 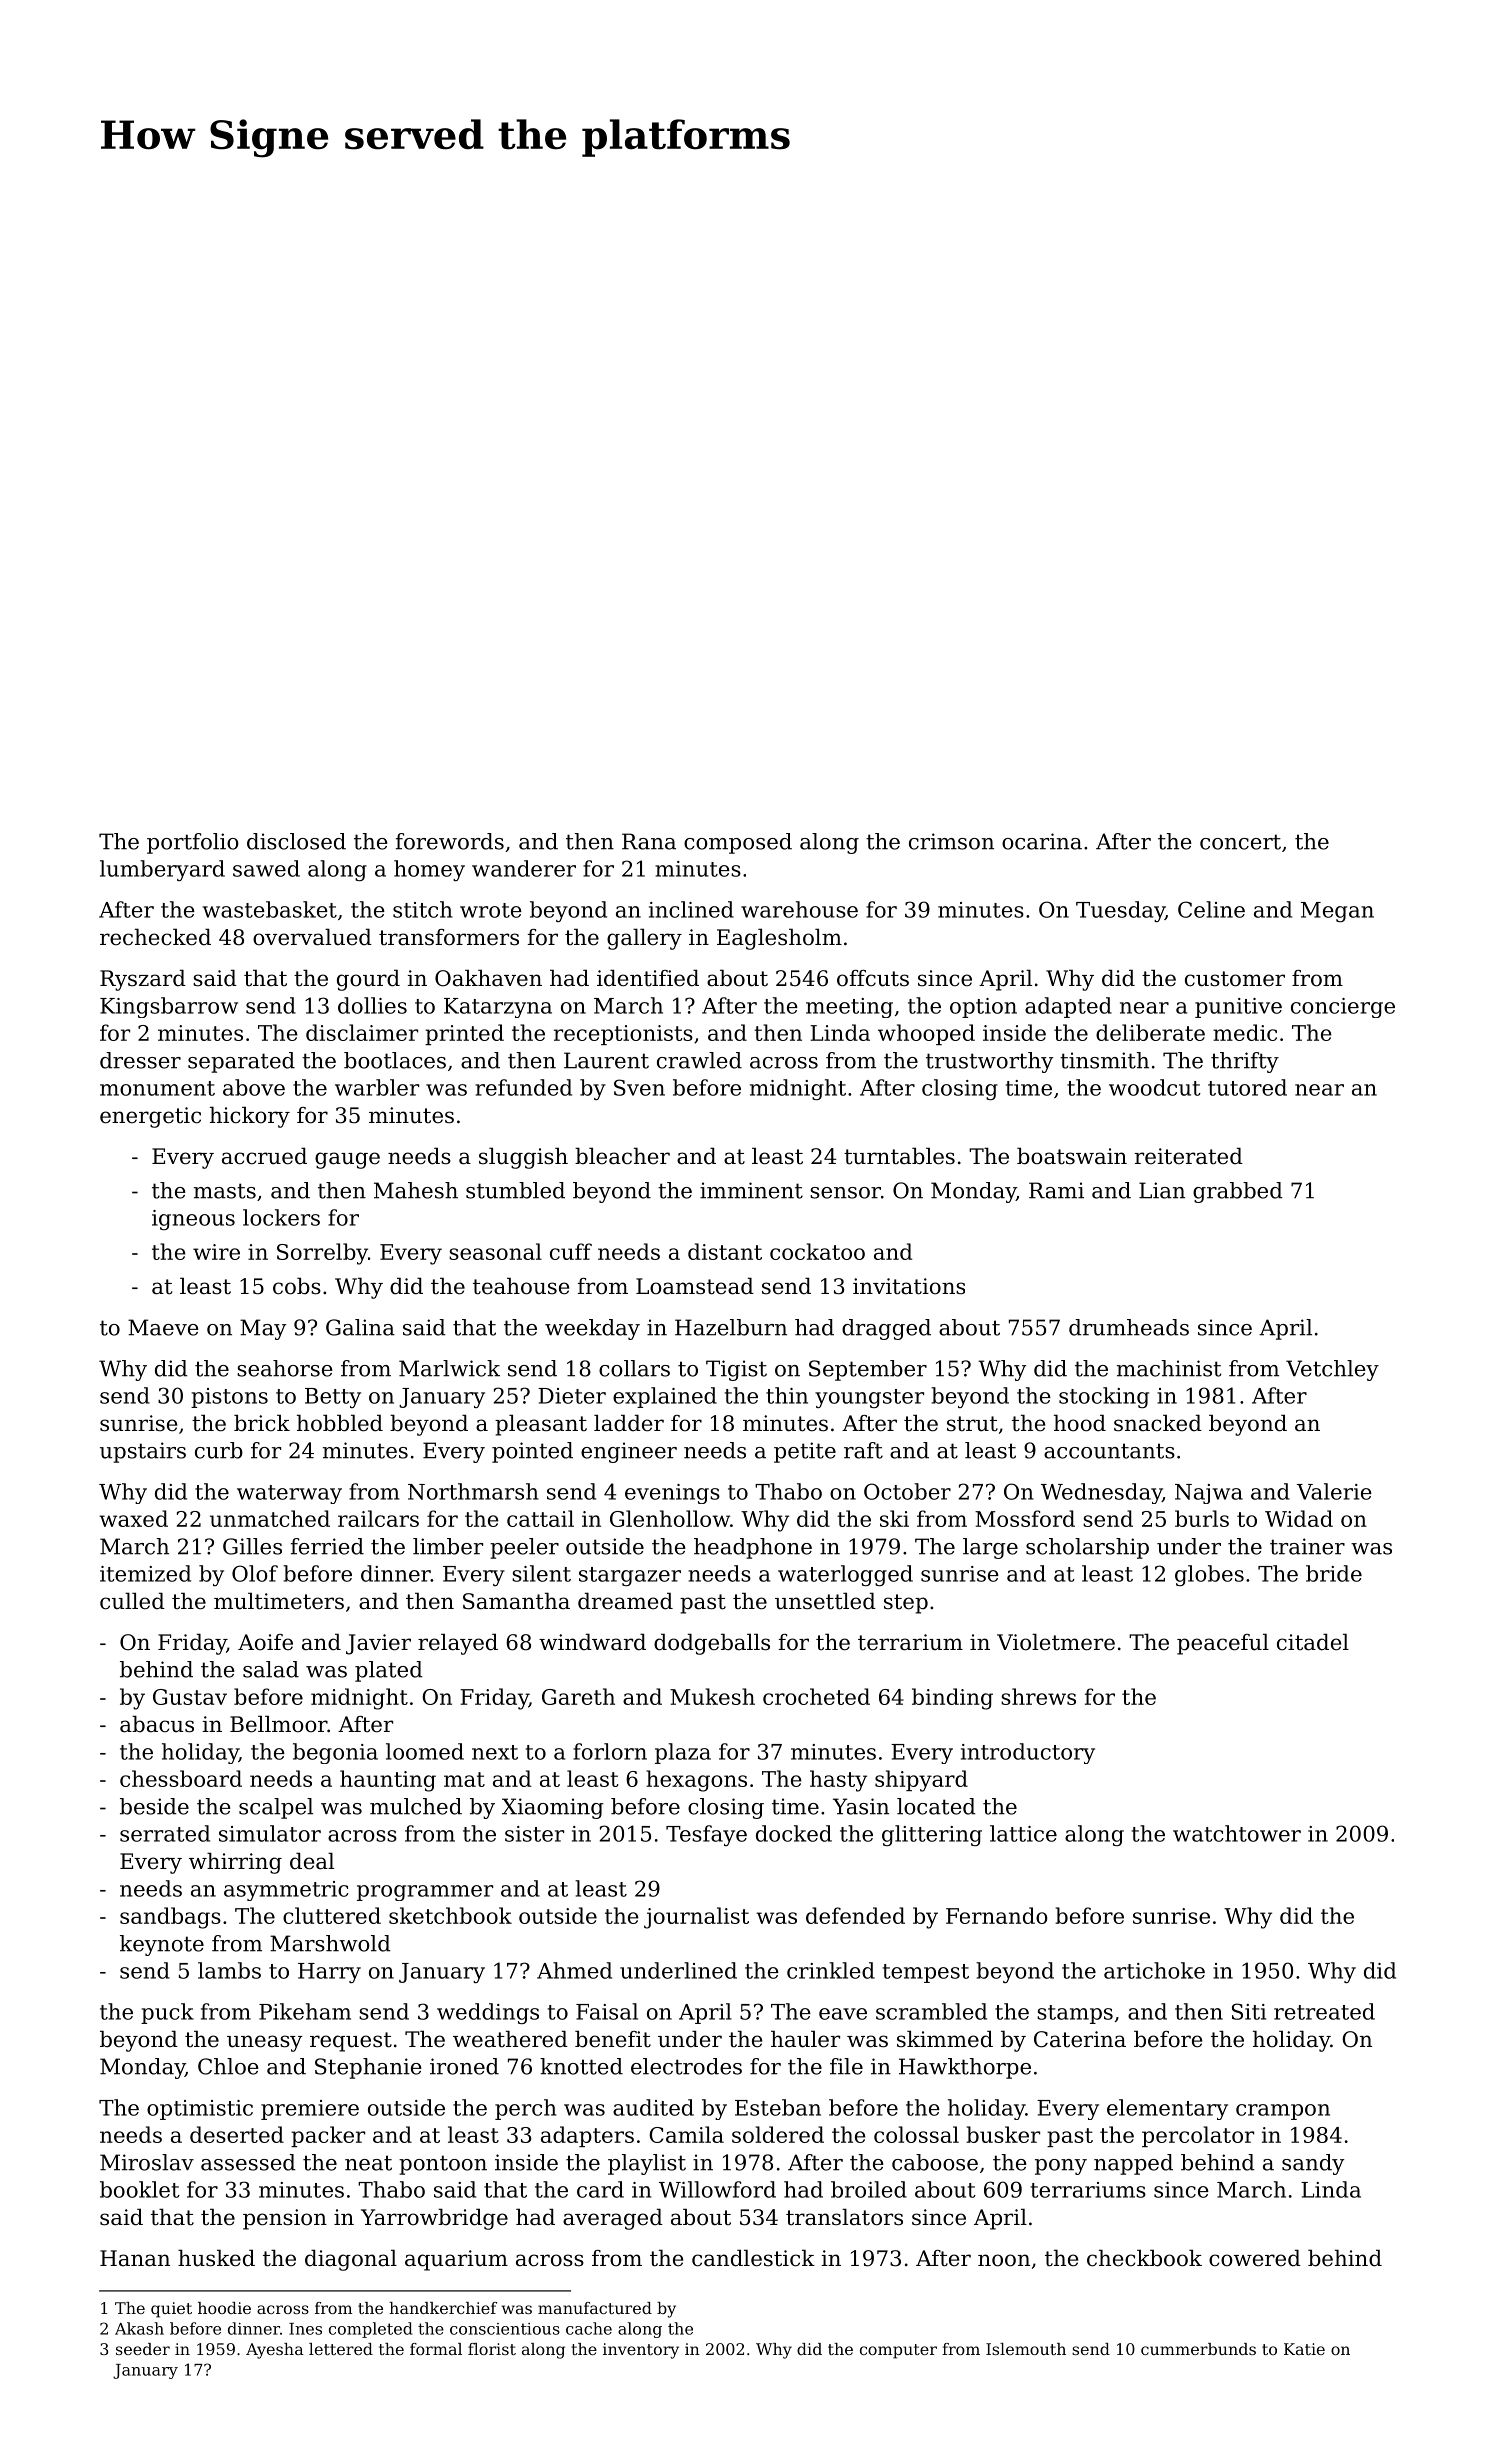 I want to click on concierge, so click(x=1343, y=1008).
